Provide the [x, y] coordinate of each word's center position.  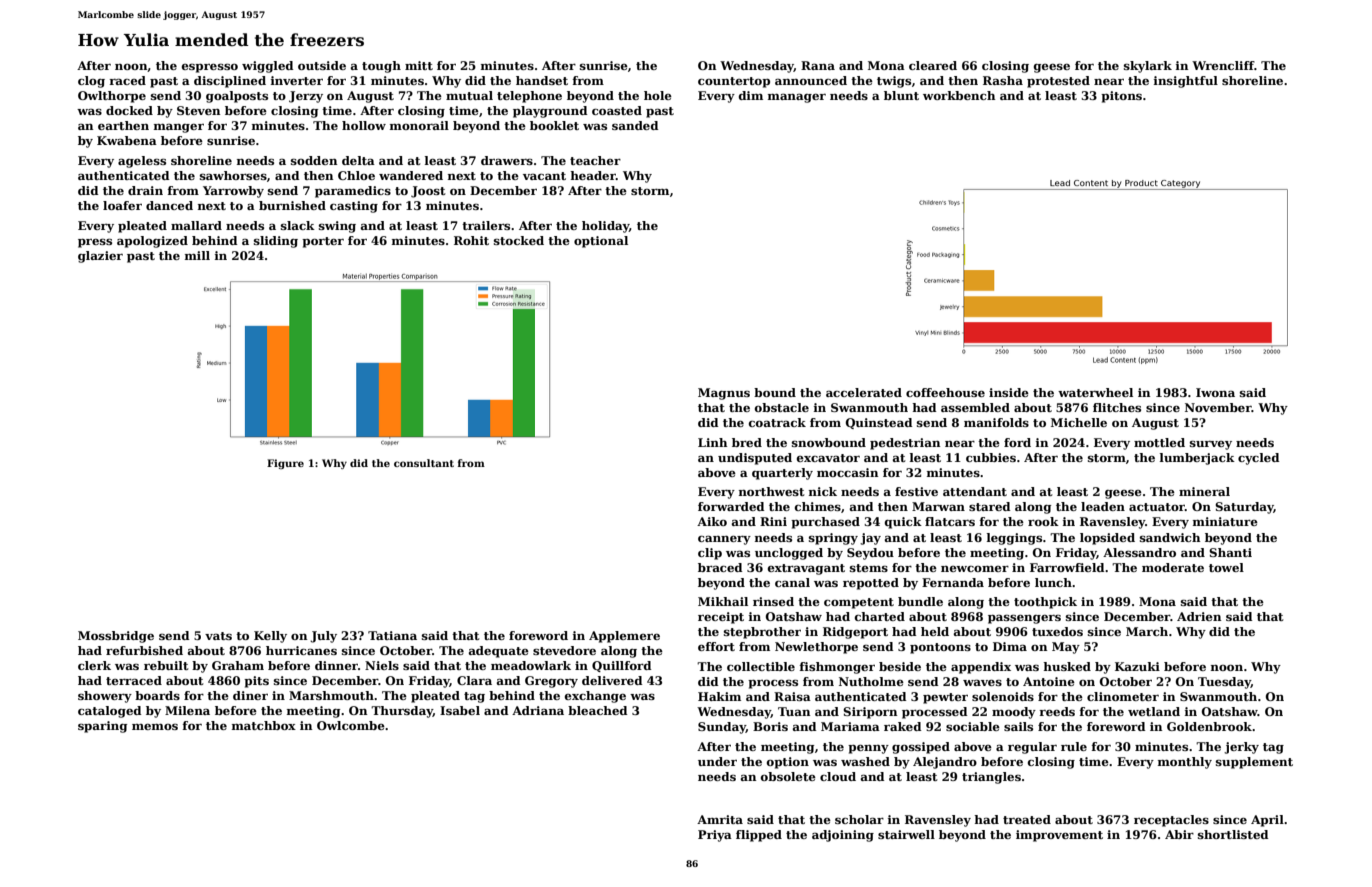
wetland [1154, 711]
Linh [713, 442]
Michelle [1079, 422]
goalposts [237, 97]
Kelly [270, 637]
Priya [715, 836]
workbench [959, 95]
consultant [424, 463]
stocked [519, 240]
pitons [1121, 97]
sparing [102, 727]
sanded [635, 125]
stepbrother [762, 633]
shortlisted [1233, 834]
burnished [292, 205]
